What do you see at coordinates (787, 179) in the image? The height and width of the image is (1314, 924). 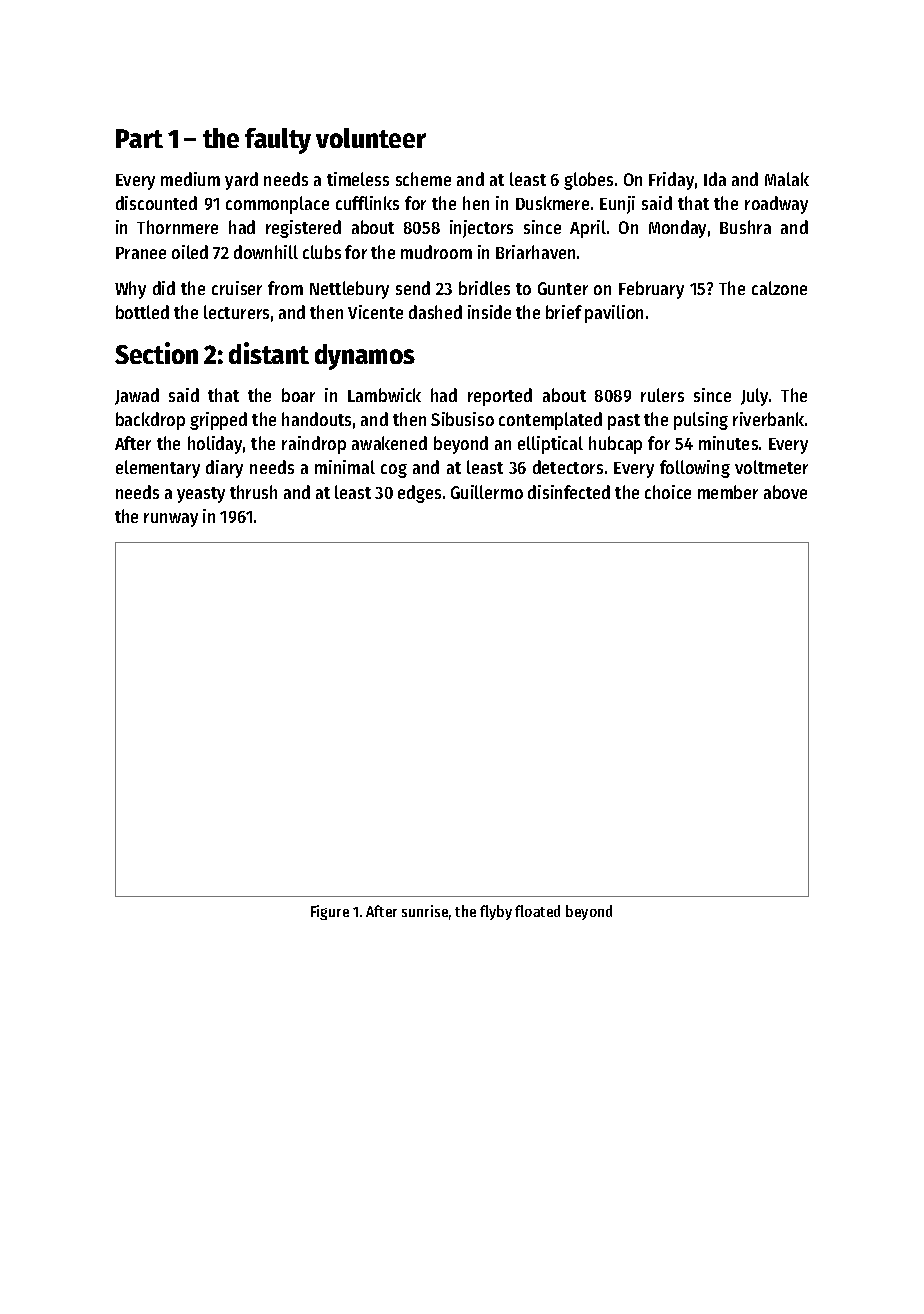 I see `Malak` at bounding box center [787, 179].
